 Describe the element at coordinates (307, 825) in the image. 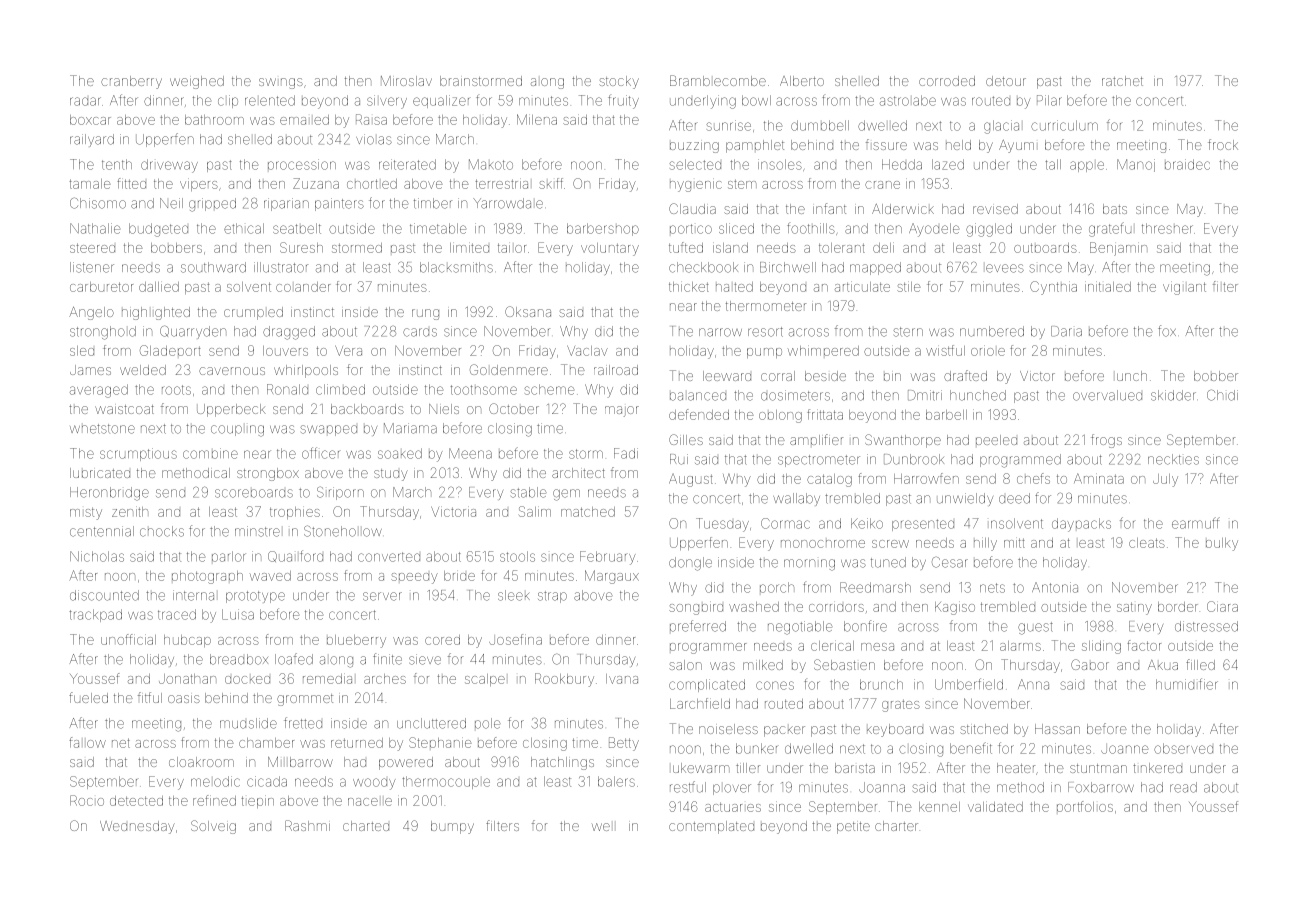

I see `Rashmi` at that location.
